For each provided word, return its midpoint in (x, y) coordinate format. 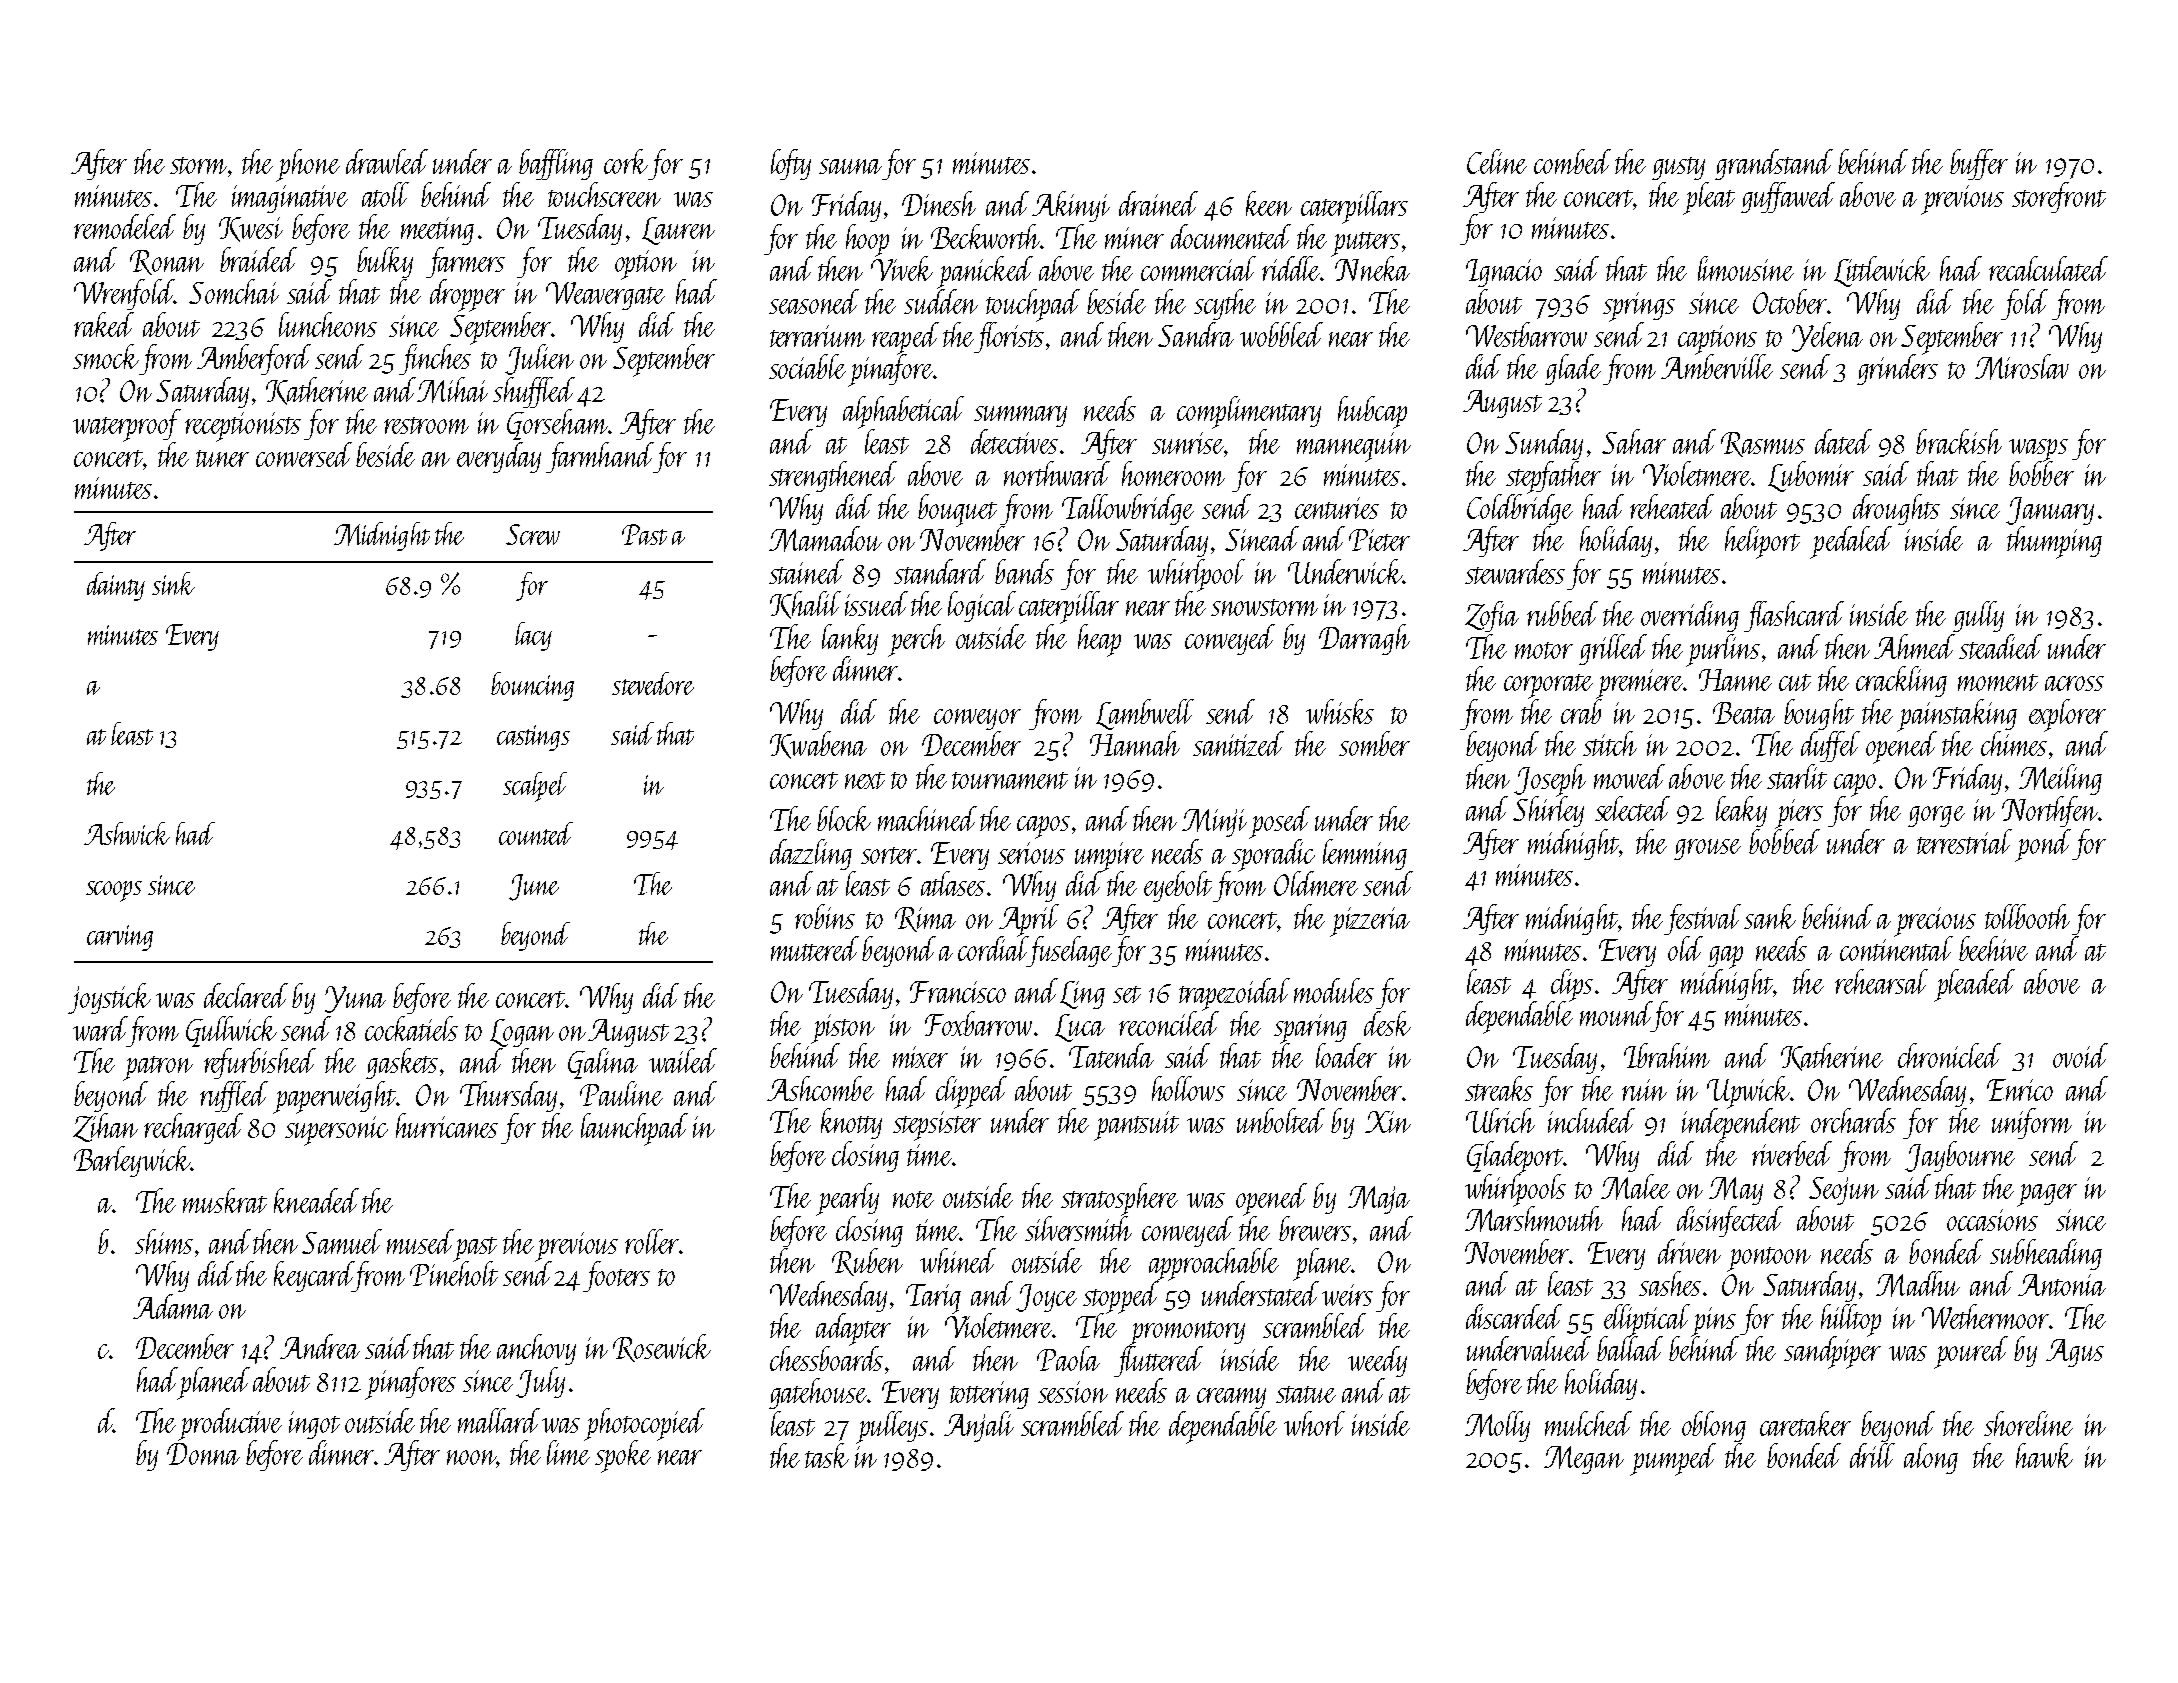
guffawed (1788, 197)
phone (308, 165)
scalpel (535, 787)
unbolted (1281, 1120)
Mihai (452, 390)
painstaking (1957, 715)
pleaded (1974, 985)
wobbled (1281, 334)
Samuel (342, 1241)
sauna (850, 166)
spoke (623, 1456)
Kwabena (818, 745)
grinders (1897, 369)
